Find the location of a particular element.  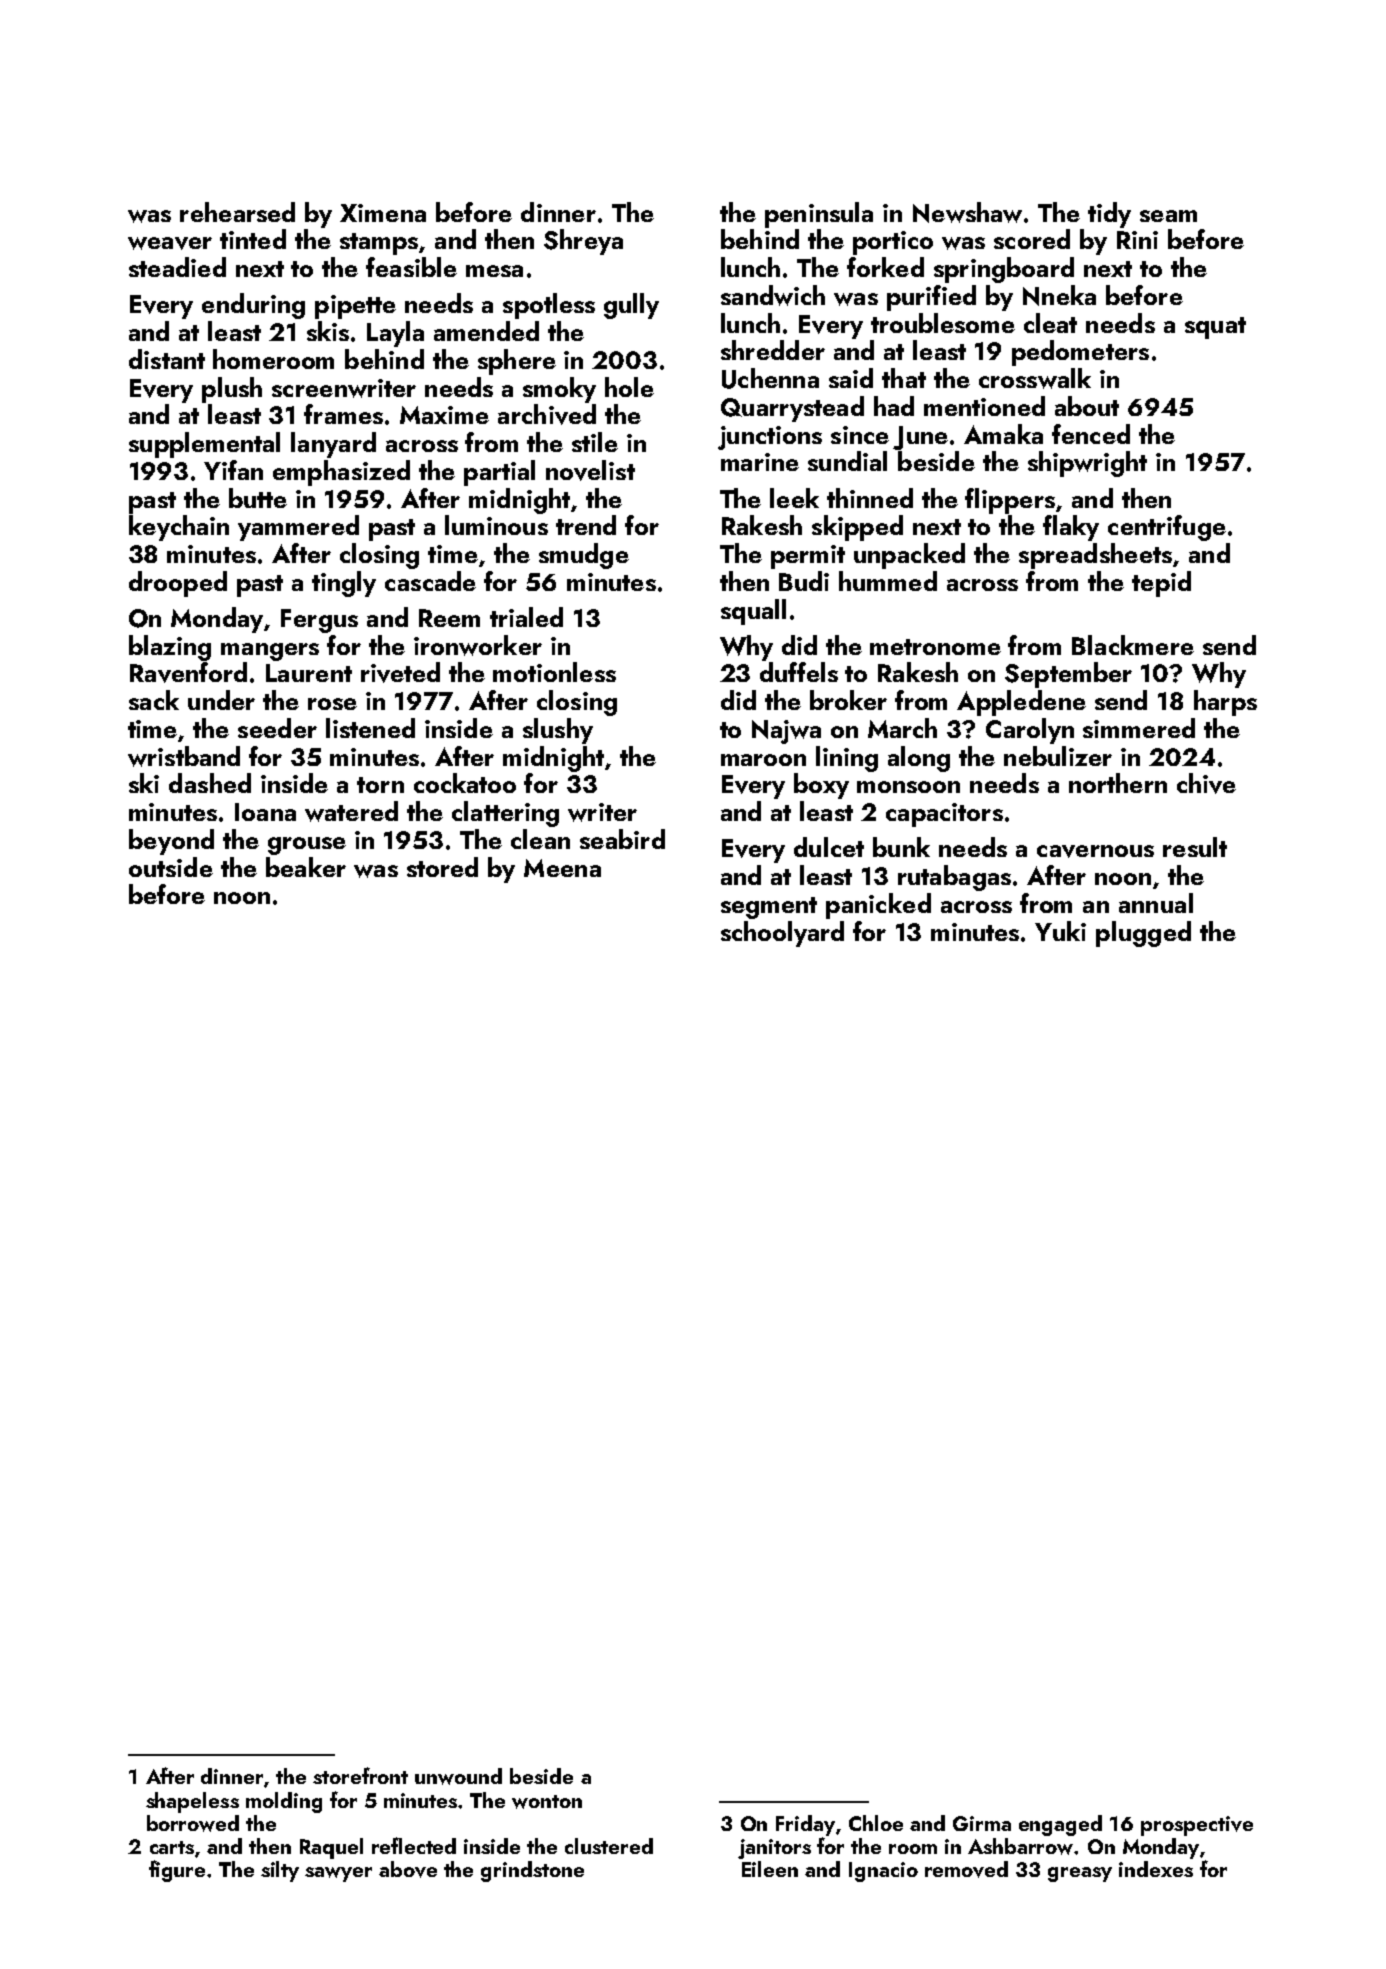

novelist is located at coordinates (590, 470).
